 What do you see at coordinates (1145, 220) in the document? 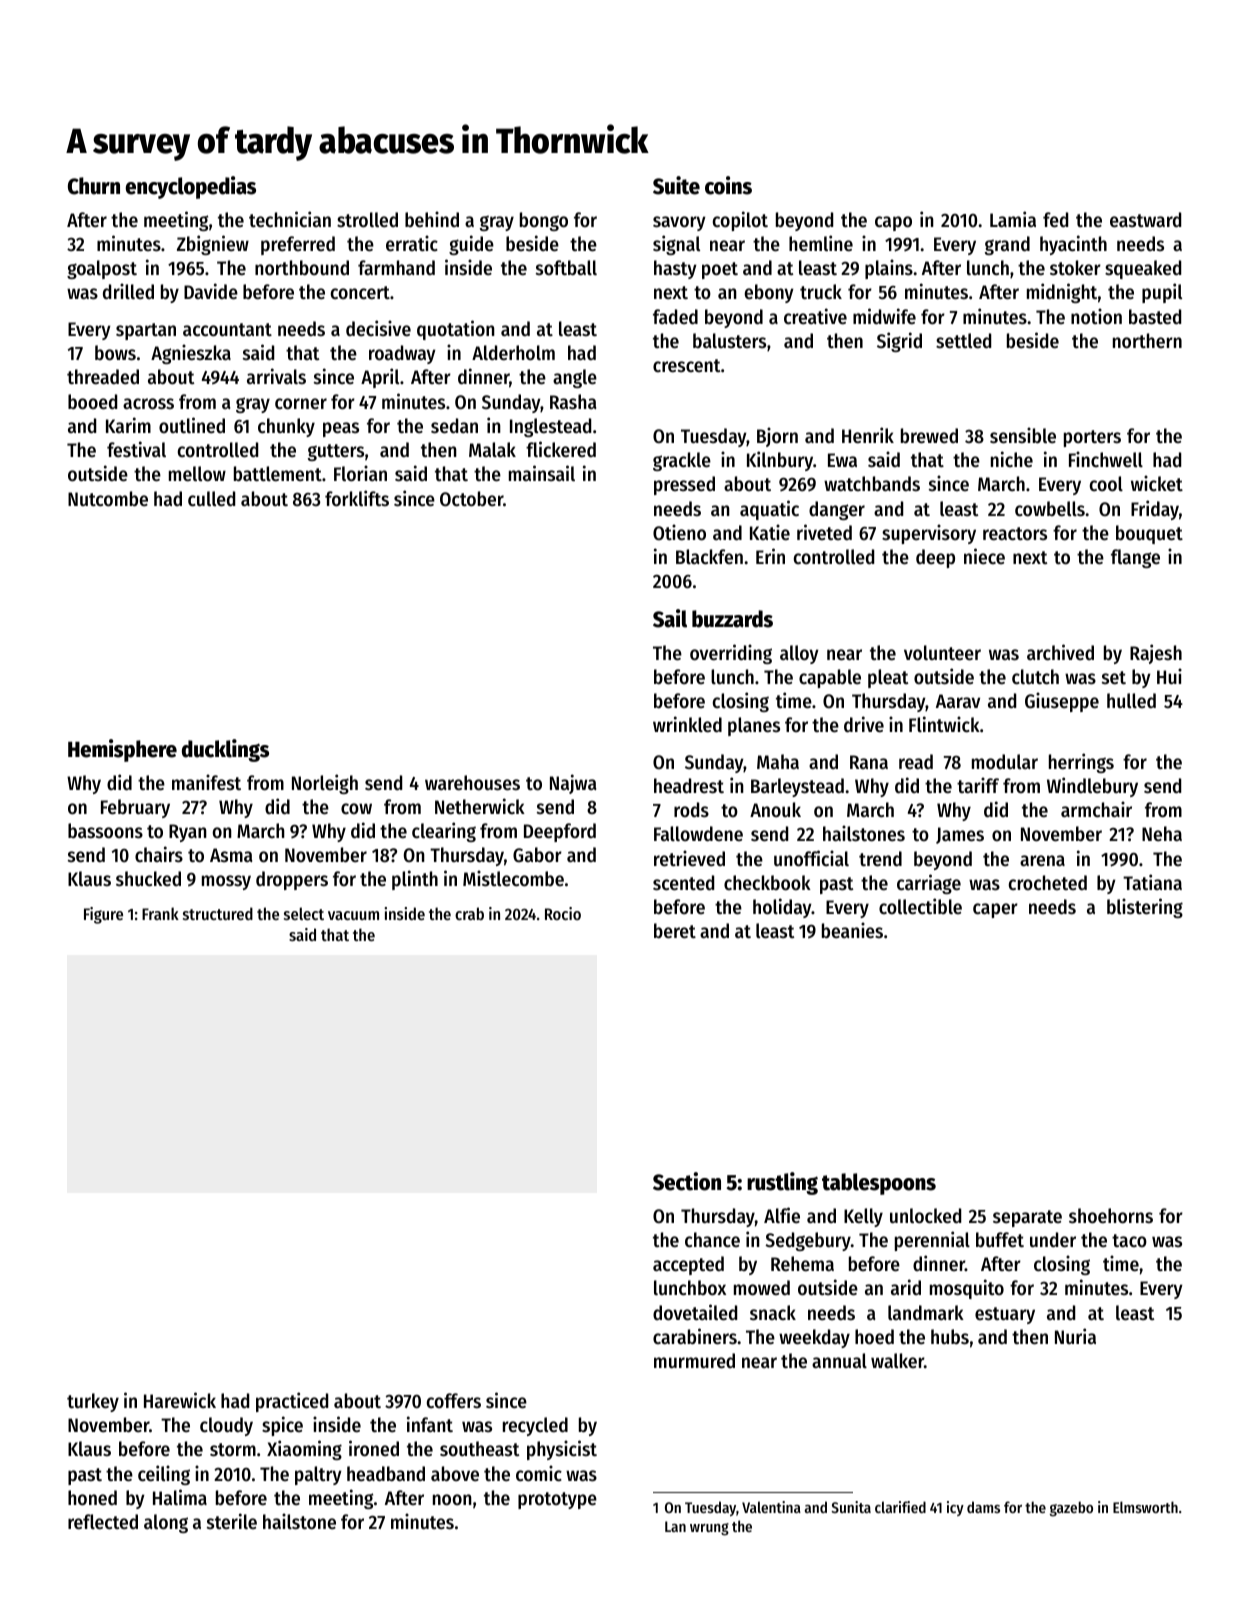
I see `eastward` at bounding box center [1145, 220].
